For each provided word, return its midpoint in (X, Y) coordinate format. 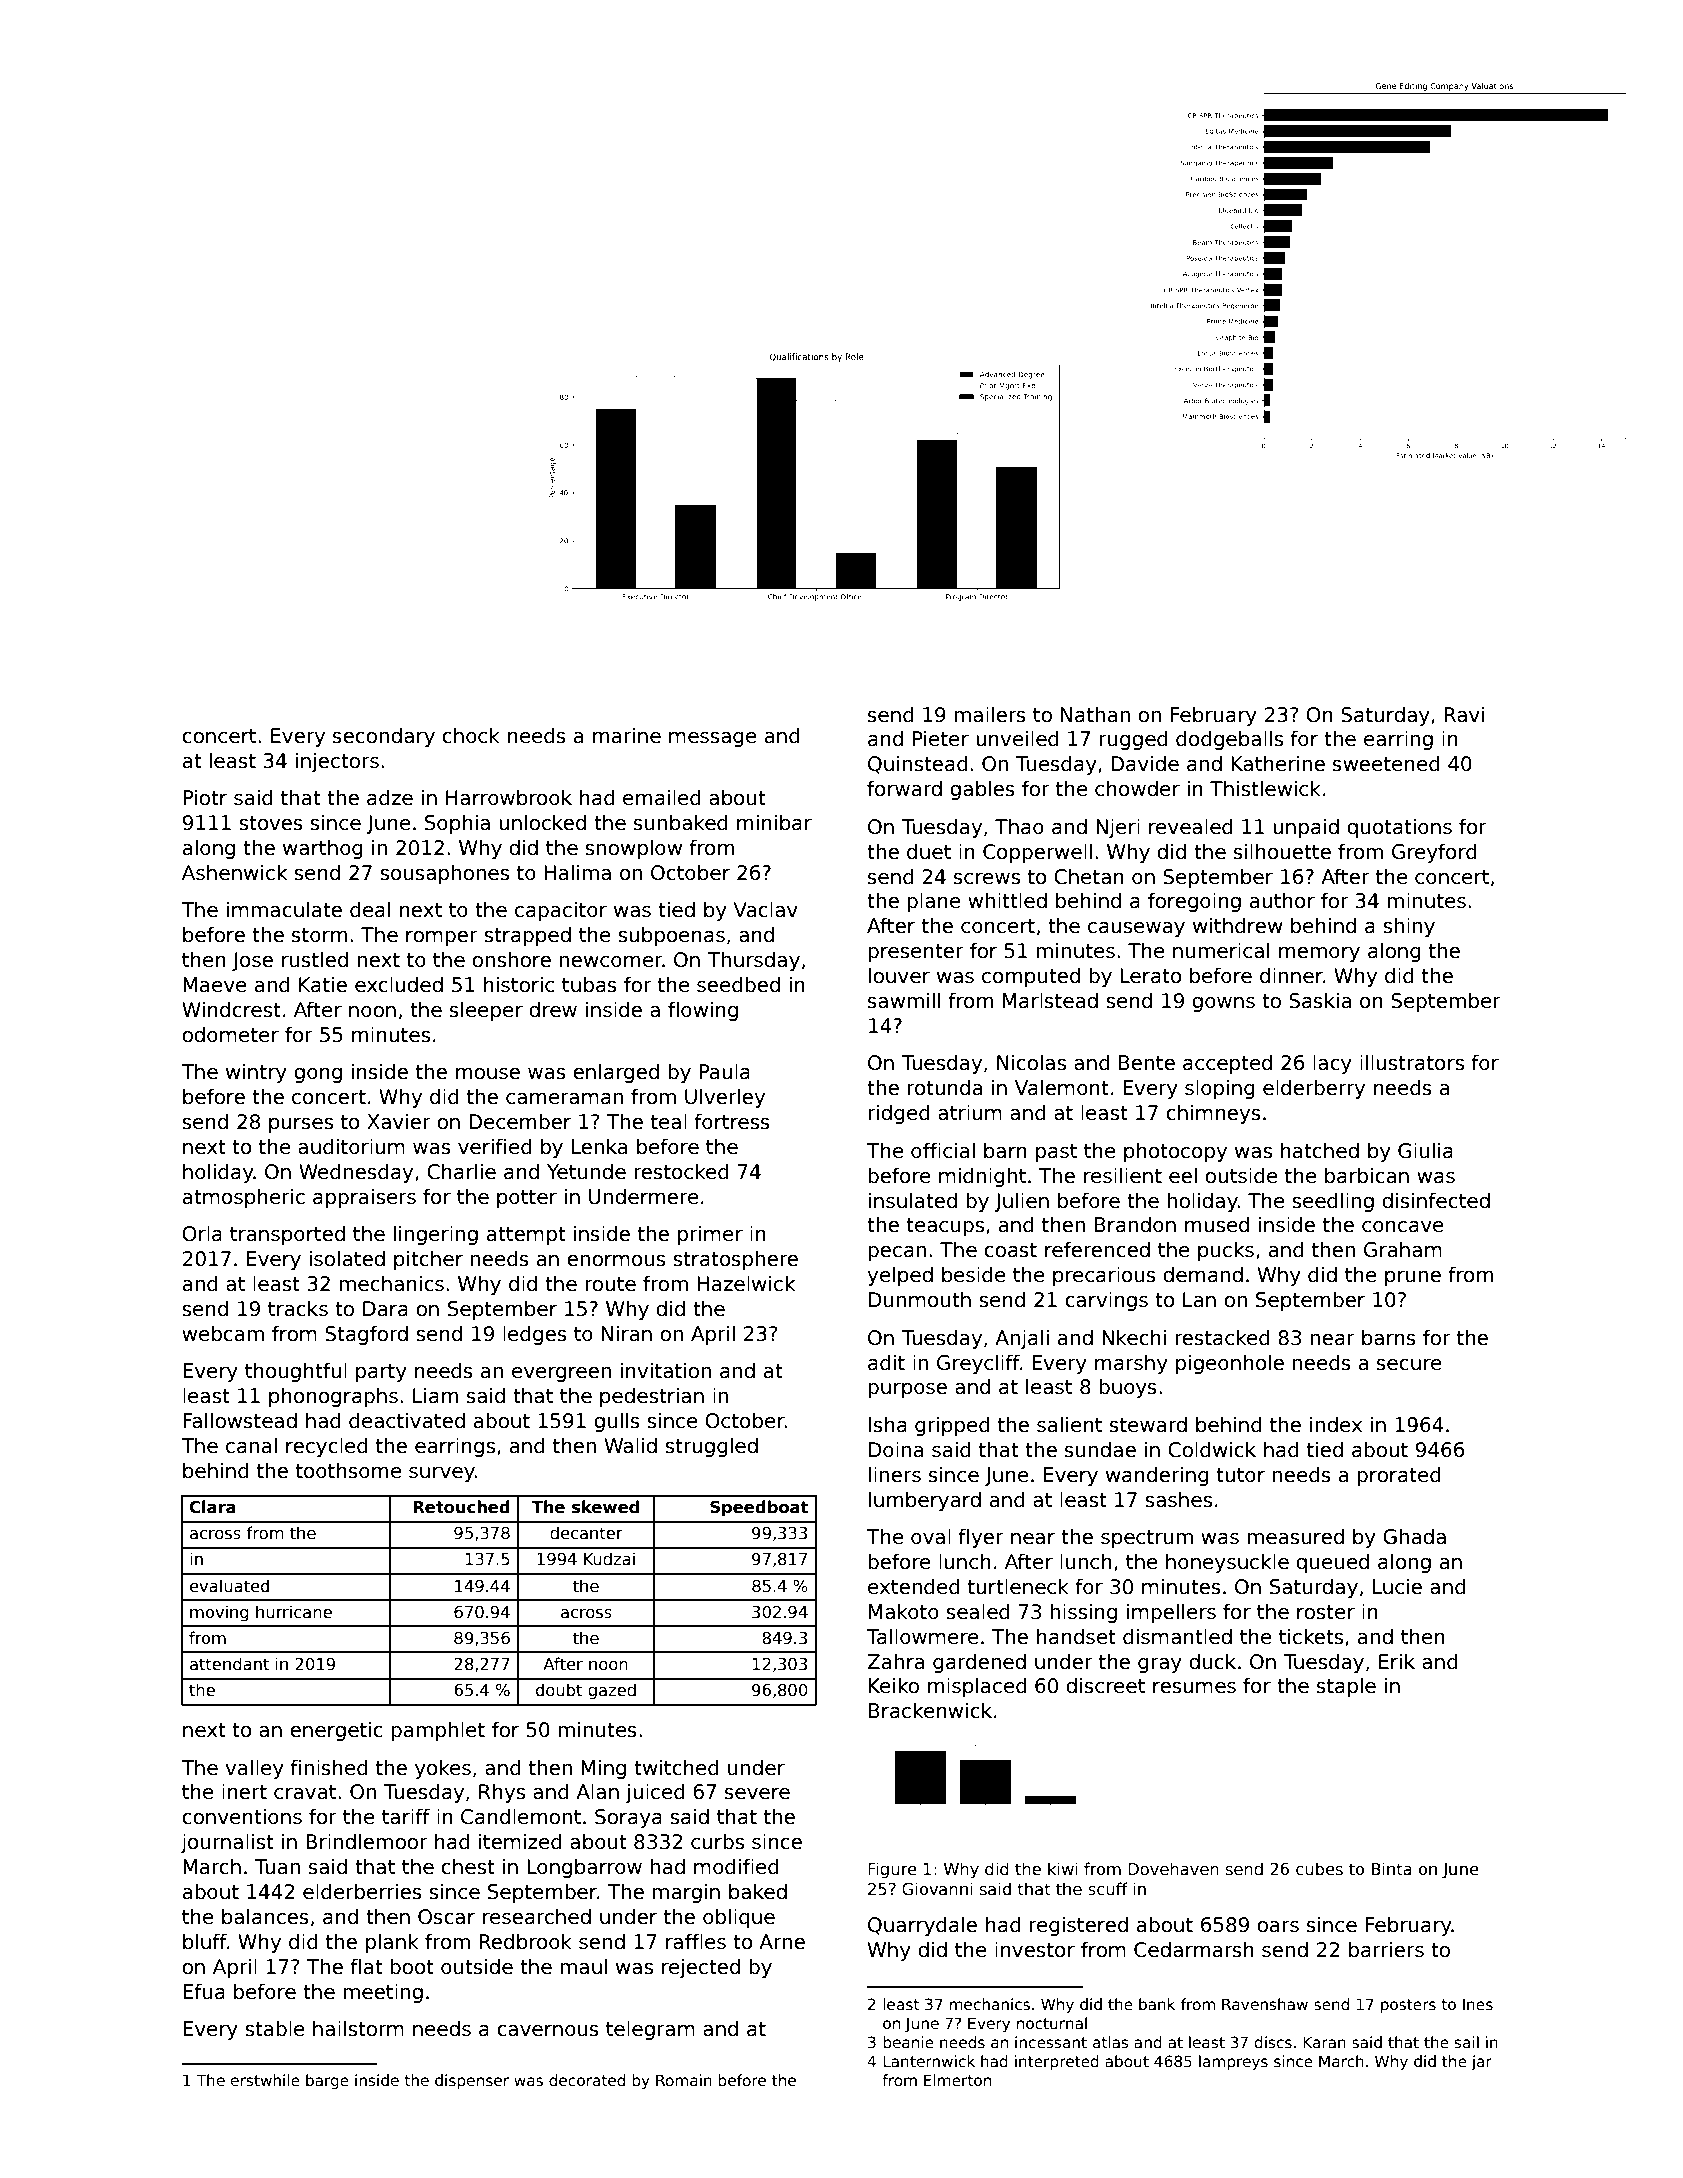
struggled (711, 1447)
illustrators (1412, 1062)
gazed (612, 1691)
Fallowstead (240, 1420)
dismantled (1177, 1636)
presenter (916, 953)
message (713, 739)
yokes (443, 1769)
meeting (383, 1993)
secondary (384, 737)
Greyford (1434, 853)
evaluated (229, 1586)
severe (757, 1794)
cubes (1319, 1868)
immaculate (284, 909)
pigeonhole (1230, 1364)
